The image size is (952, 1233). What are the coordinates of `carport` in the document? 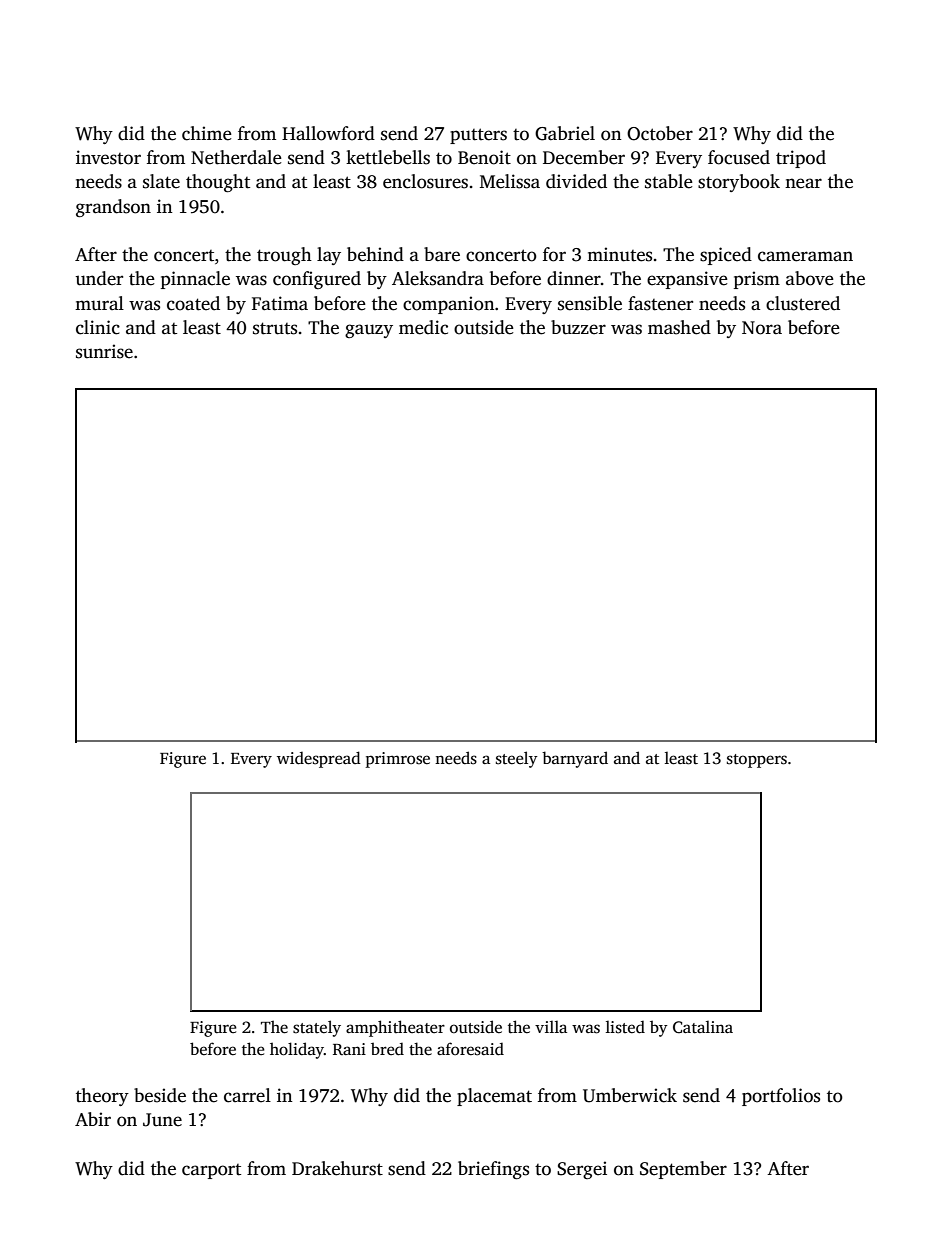 It's located at (211, 1171).
